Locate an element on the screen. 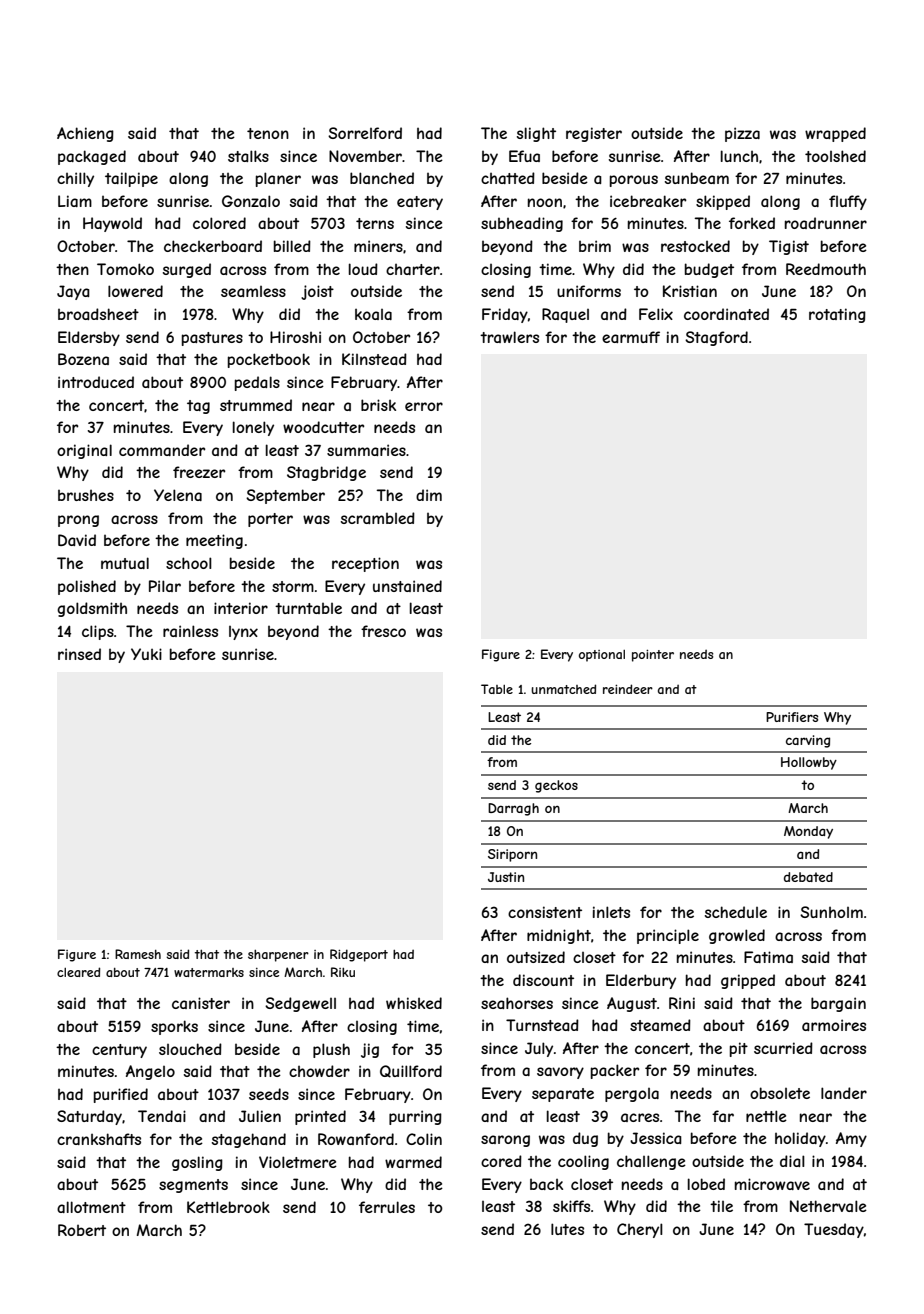 The height and width of the screenshot is (1314, 924). lutes is located at coordinates (567, 1229).
